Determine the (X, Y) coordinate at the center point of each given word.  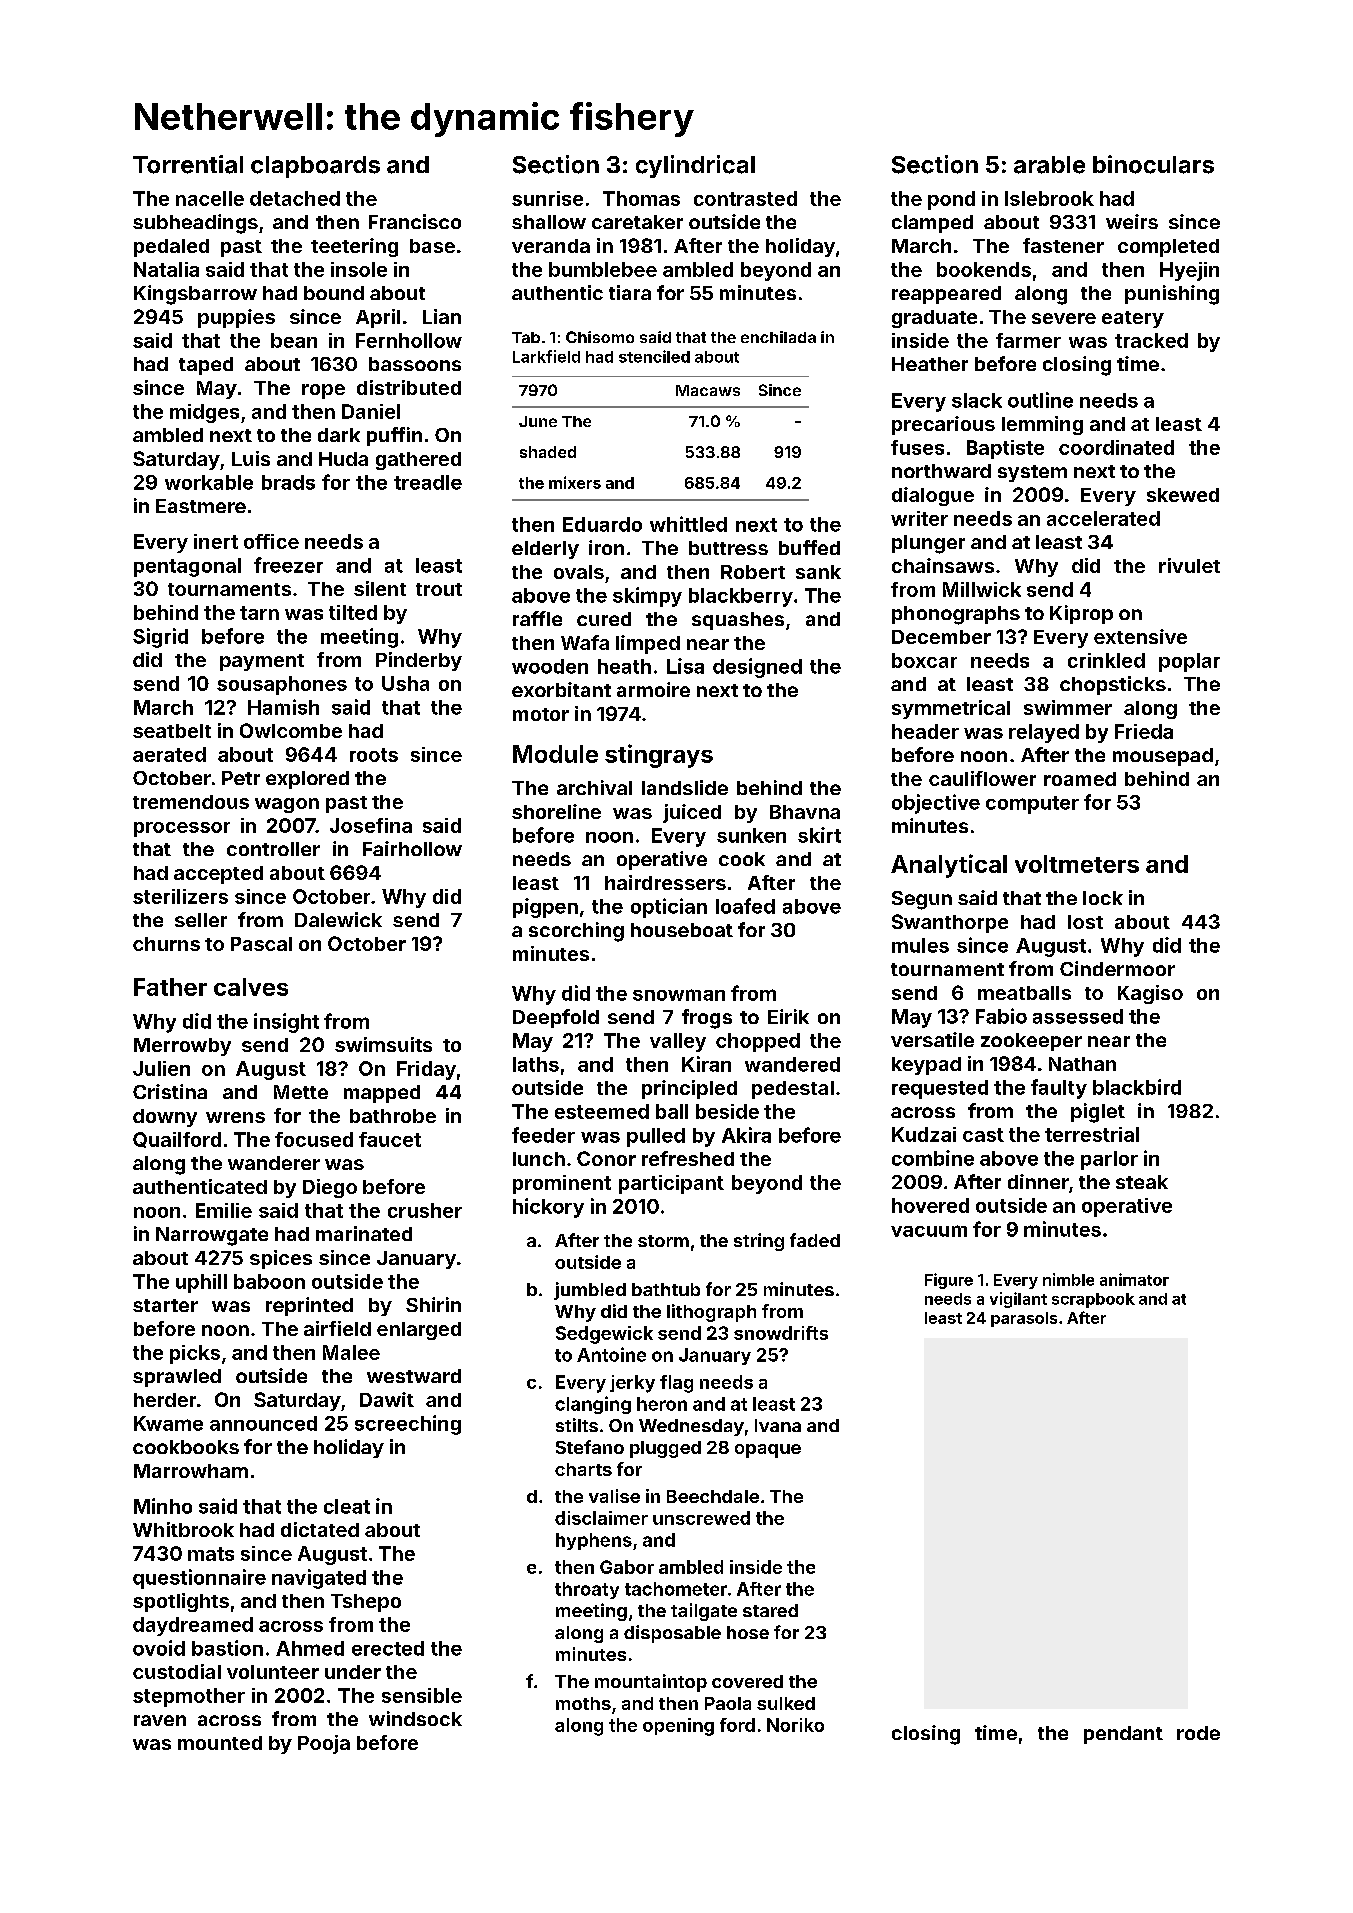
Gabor (627, 1567)
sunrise (547, 198)
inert (216, 541)
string (759, 1242)
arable (1049, 165)
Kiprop (1081, 614)
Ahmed (310, 1648)
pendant (1123, 1735)
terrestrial (1092, 1134)
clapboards (315, 167)
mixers (575, 482)
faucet (390, 1139)
